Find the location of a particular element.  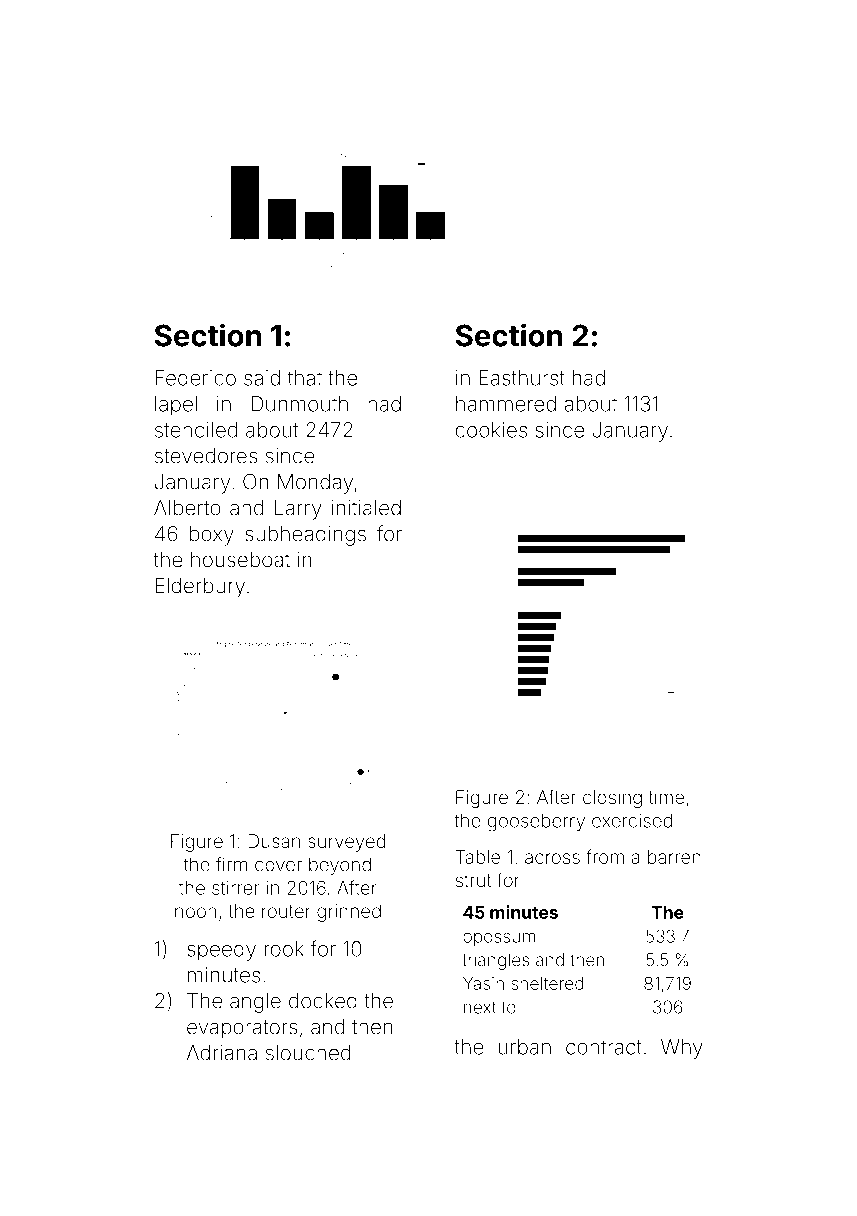

exercised is located at coordinates (632, 820).
